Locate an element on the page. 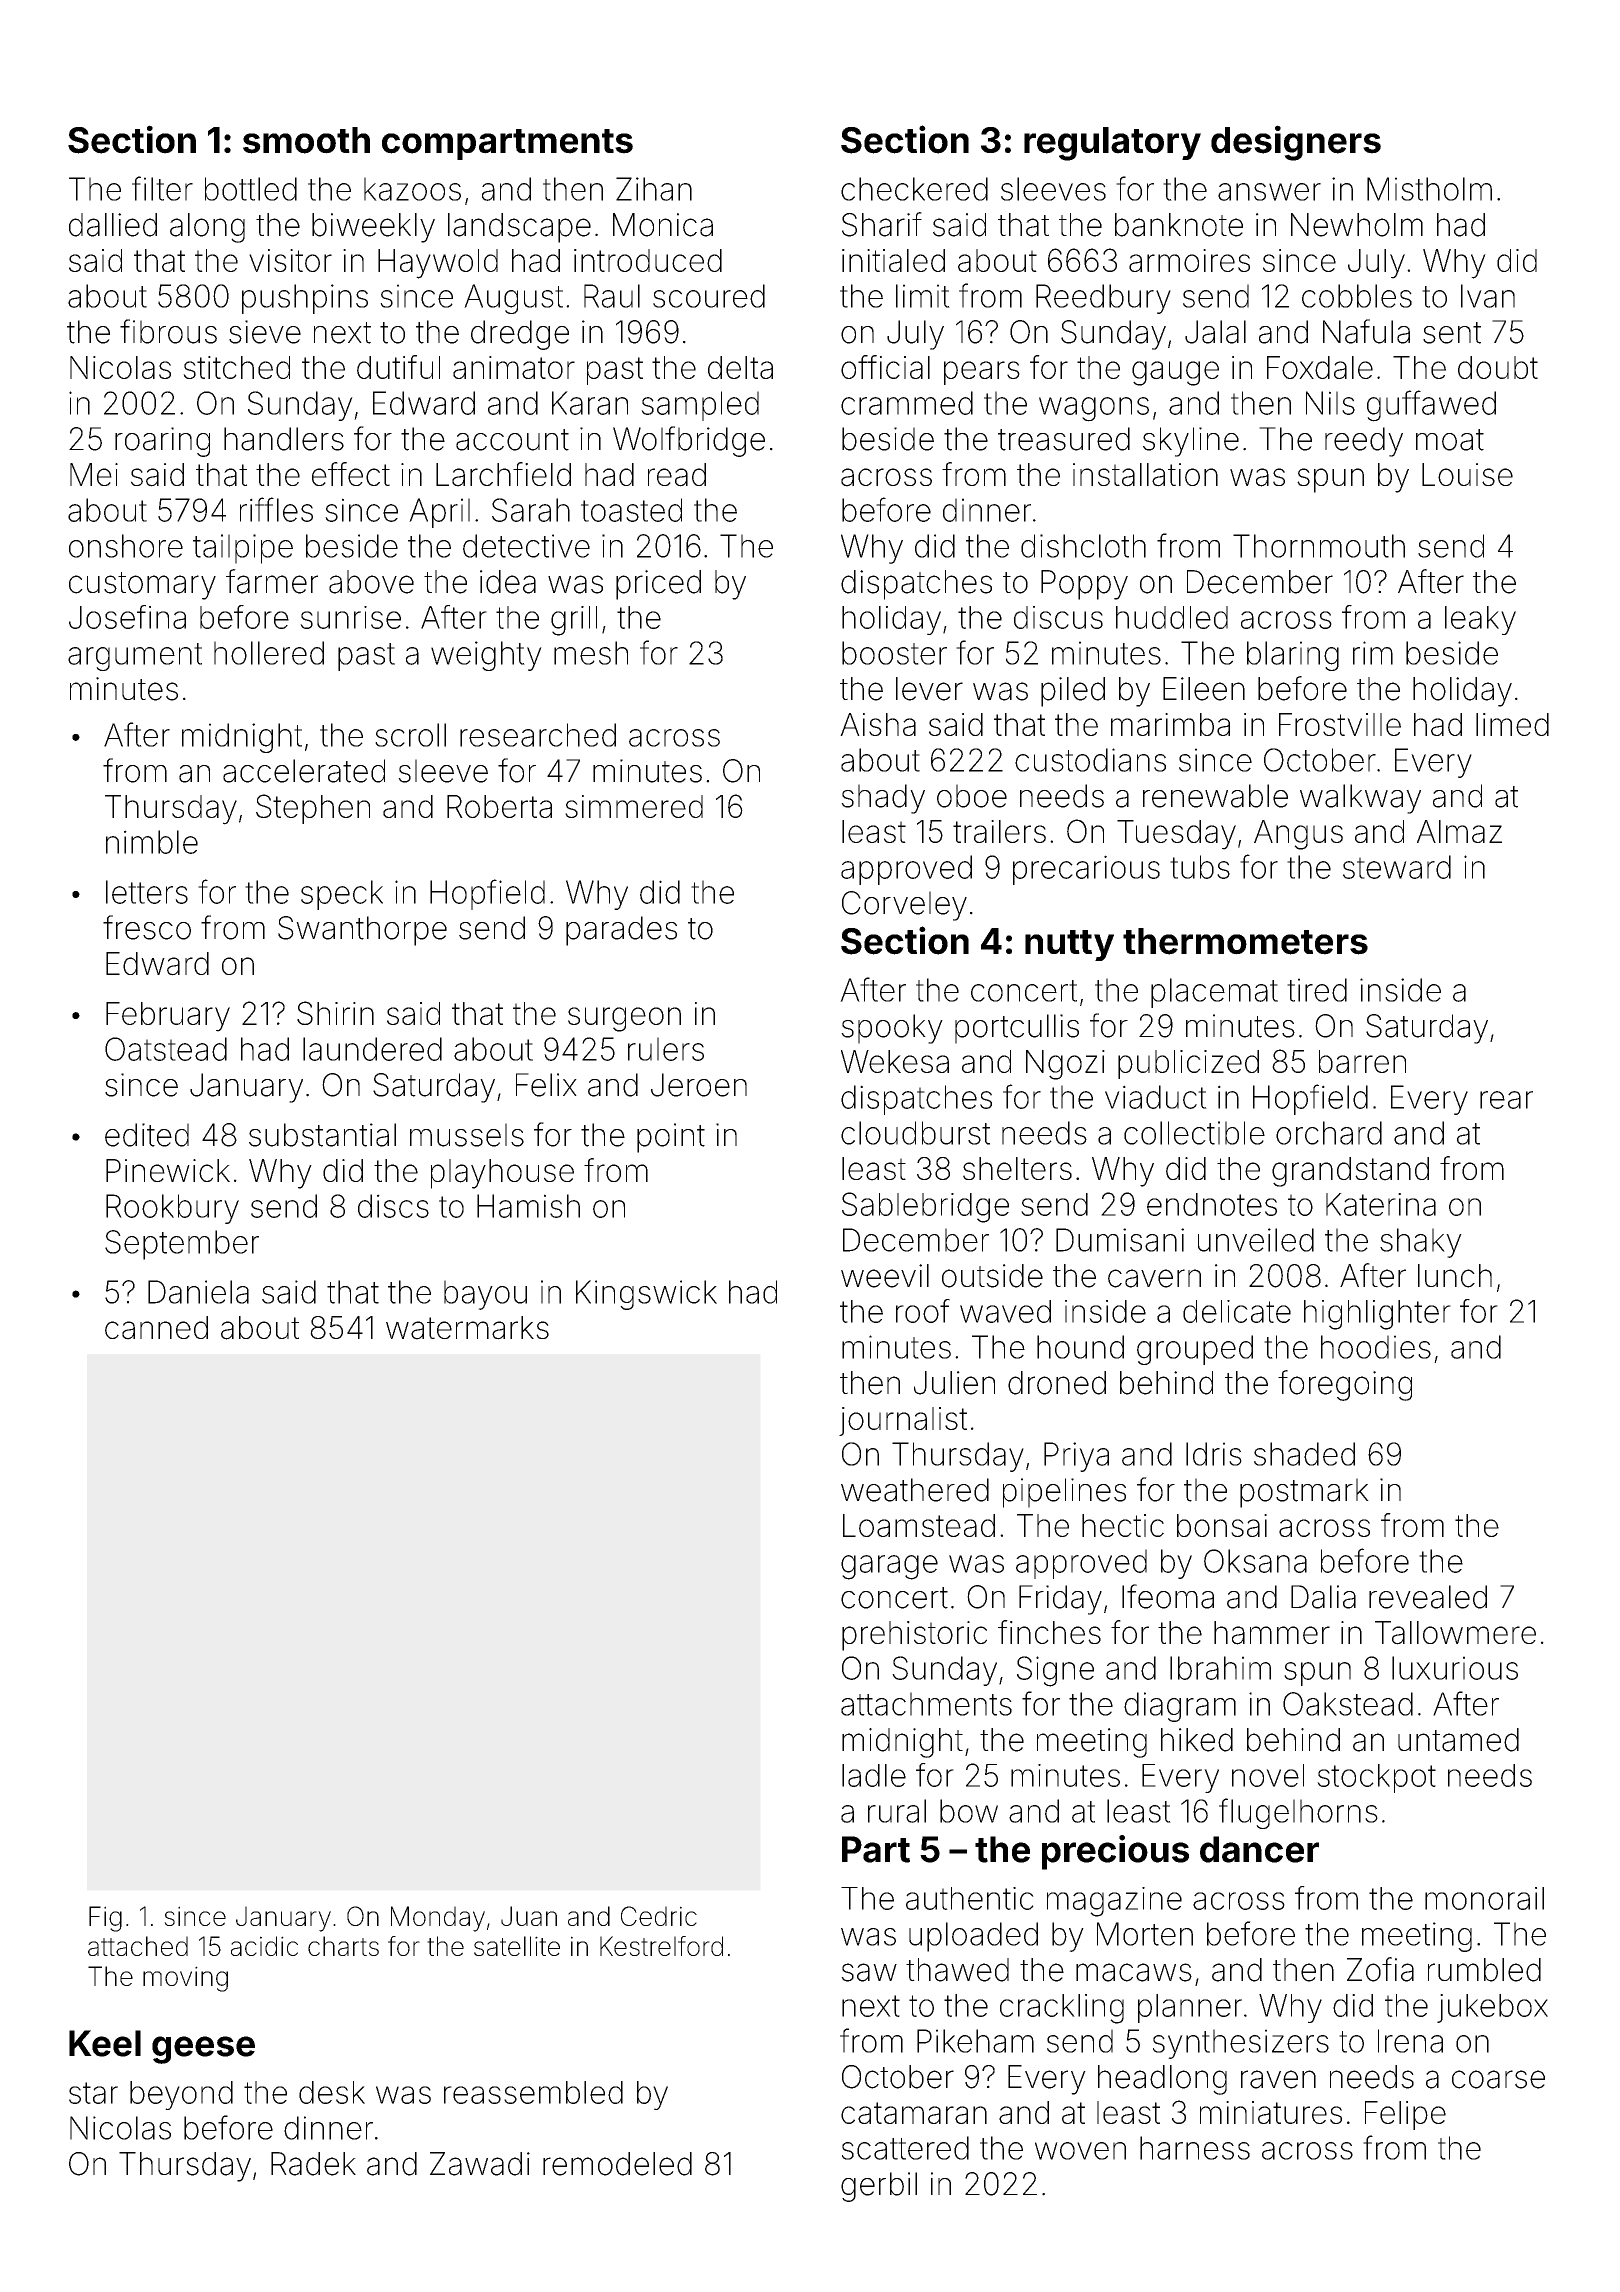 The height and width of the image is (2292, 1620). treasured is located at coordinates (1064, 439).
